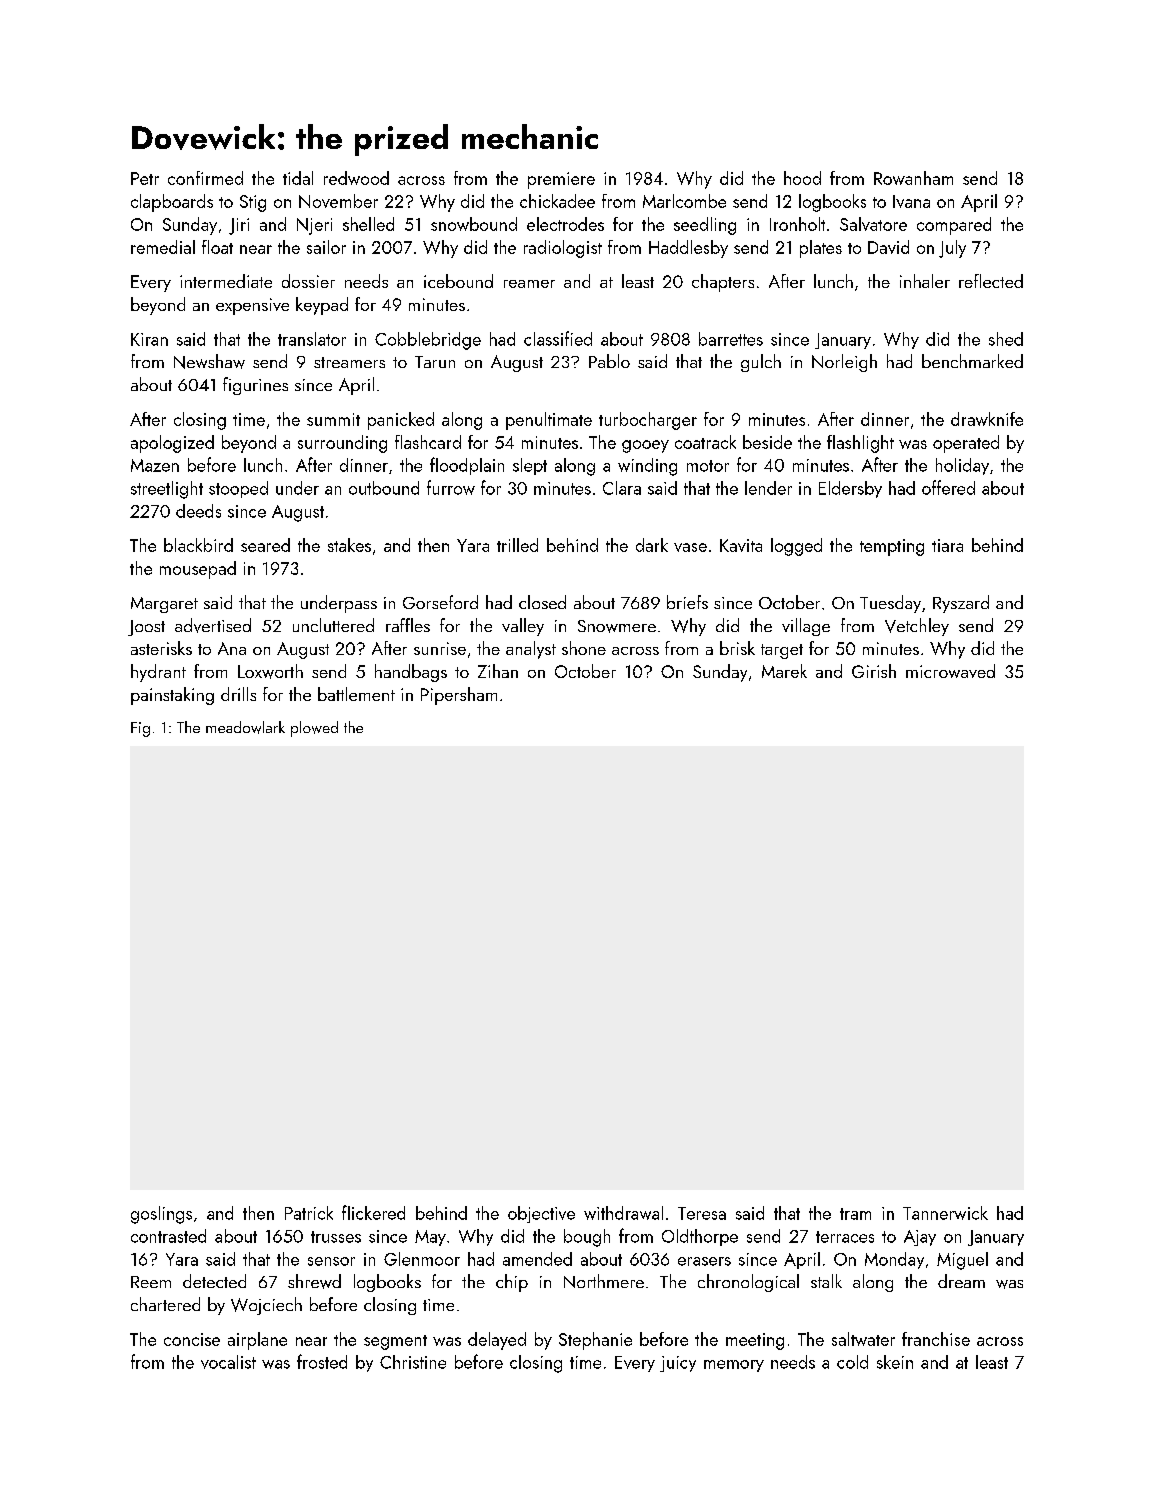 Image resolution: width=1154 pixels, height=1494 pixels. I want to click on Rowanham, so click(913, 178).
